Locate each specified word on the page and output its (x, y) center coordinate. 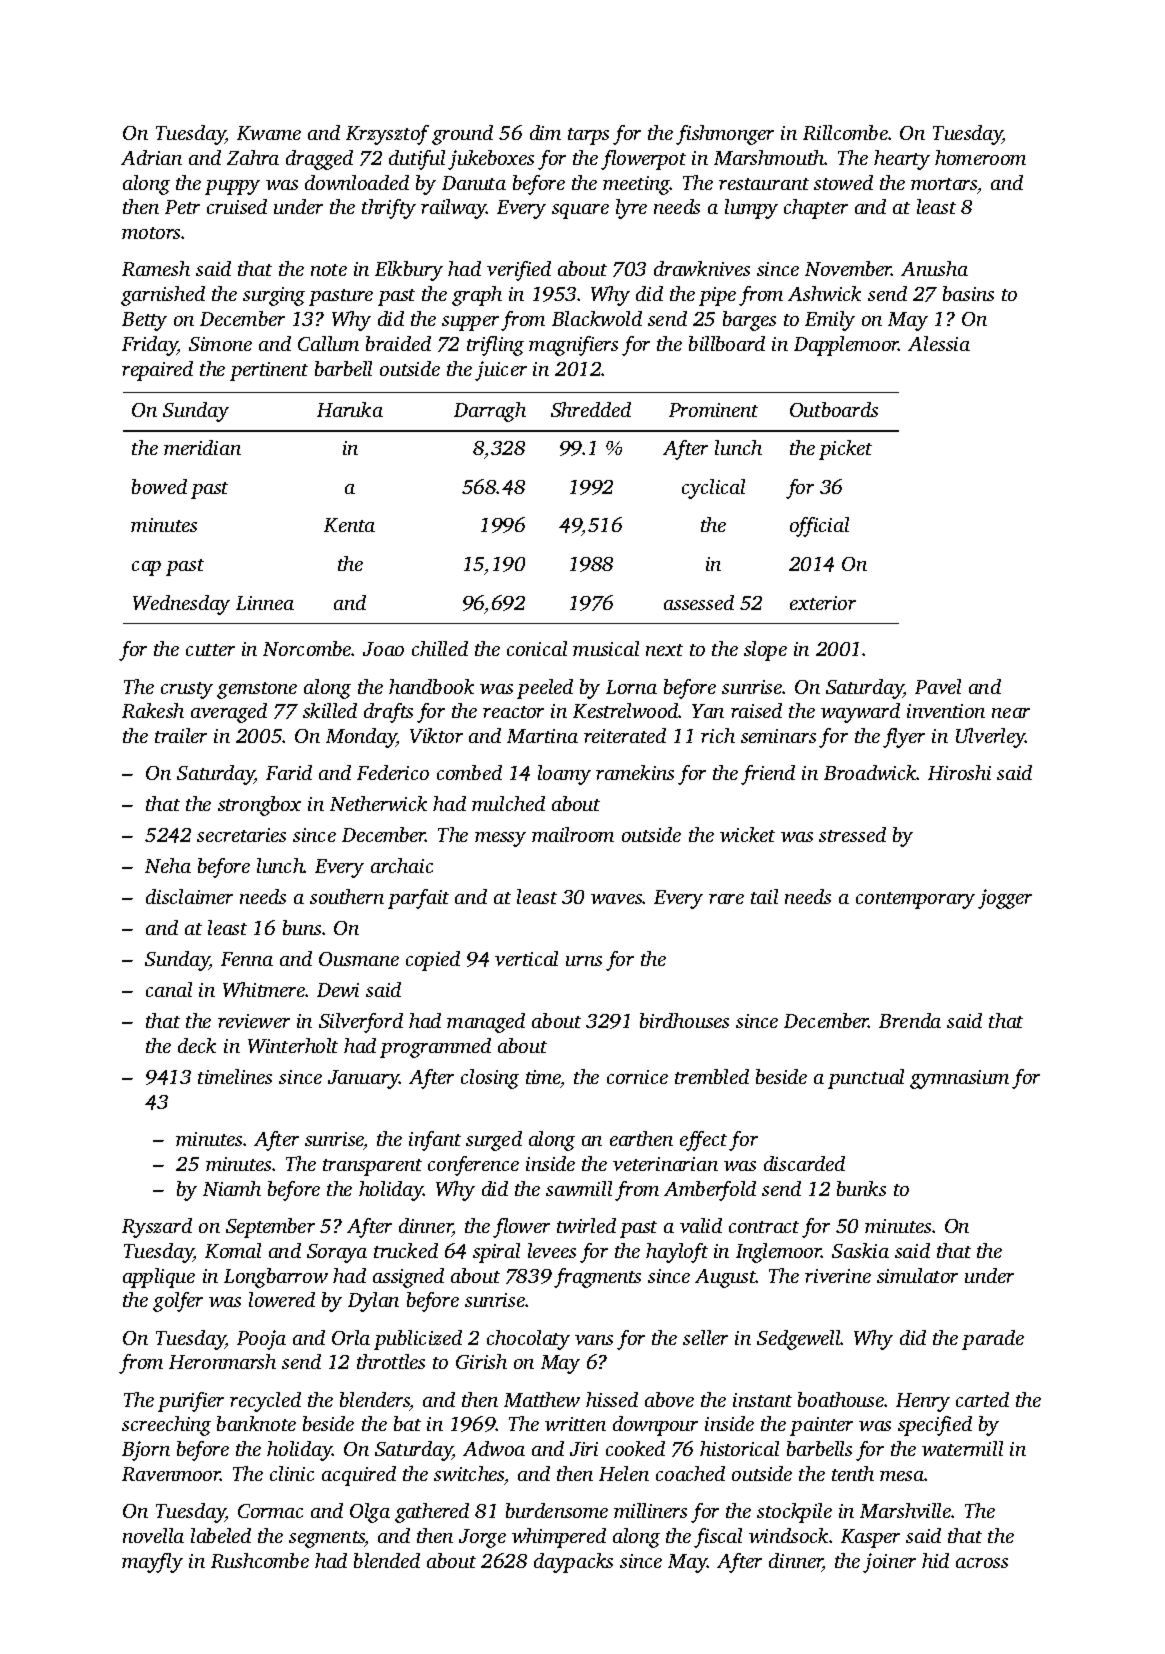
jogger (1005, 899)
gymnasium (959, 1079)
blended (387, 1560)
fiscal (718, 1538)
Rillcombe (845, 132)
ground (462, 135)
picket (845, 450)
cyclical (713, 489)
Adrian (151, 157)
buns (302, 927)
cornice (637, 1077)
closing (490, 1079)
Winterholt (293, 1045)
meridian (202, 447)
